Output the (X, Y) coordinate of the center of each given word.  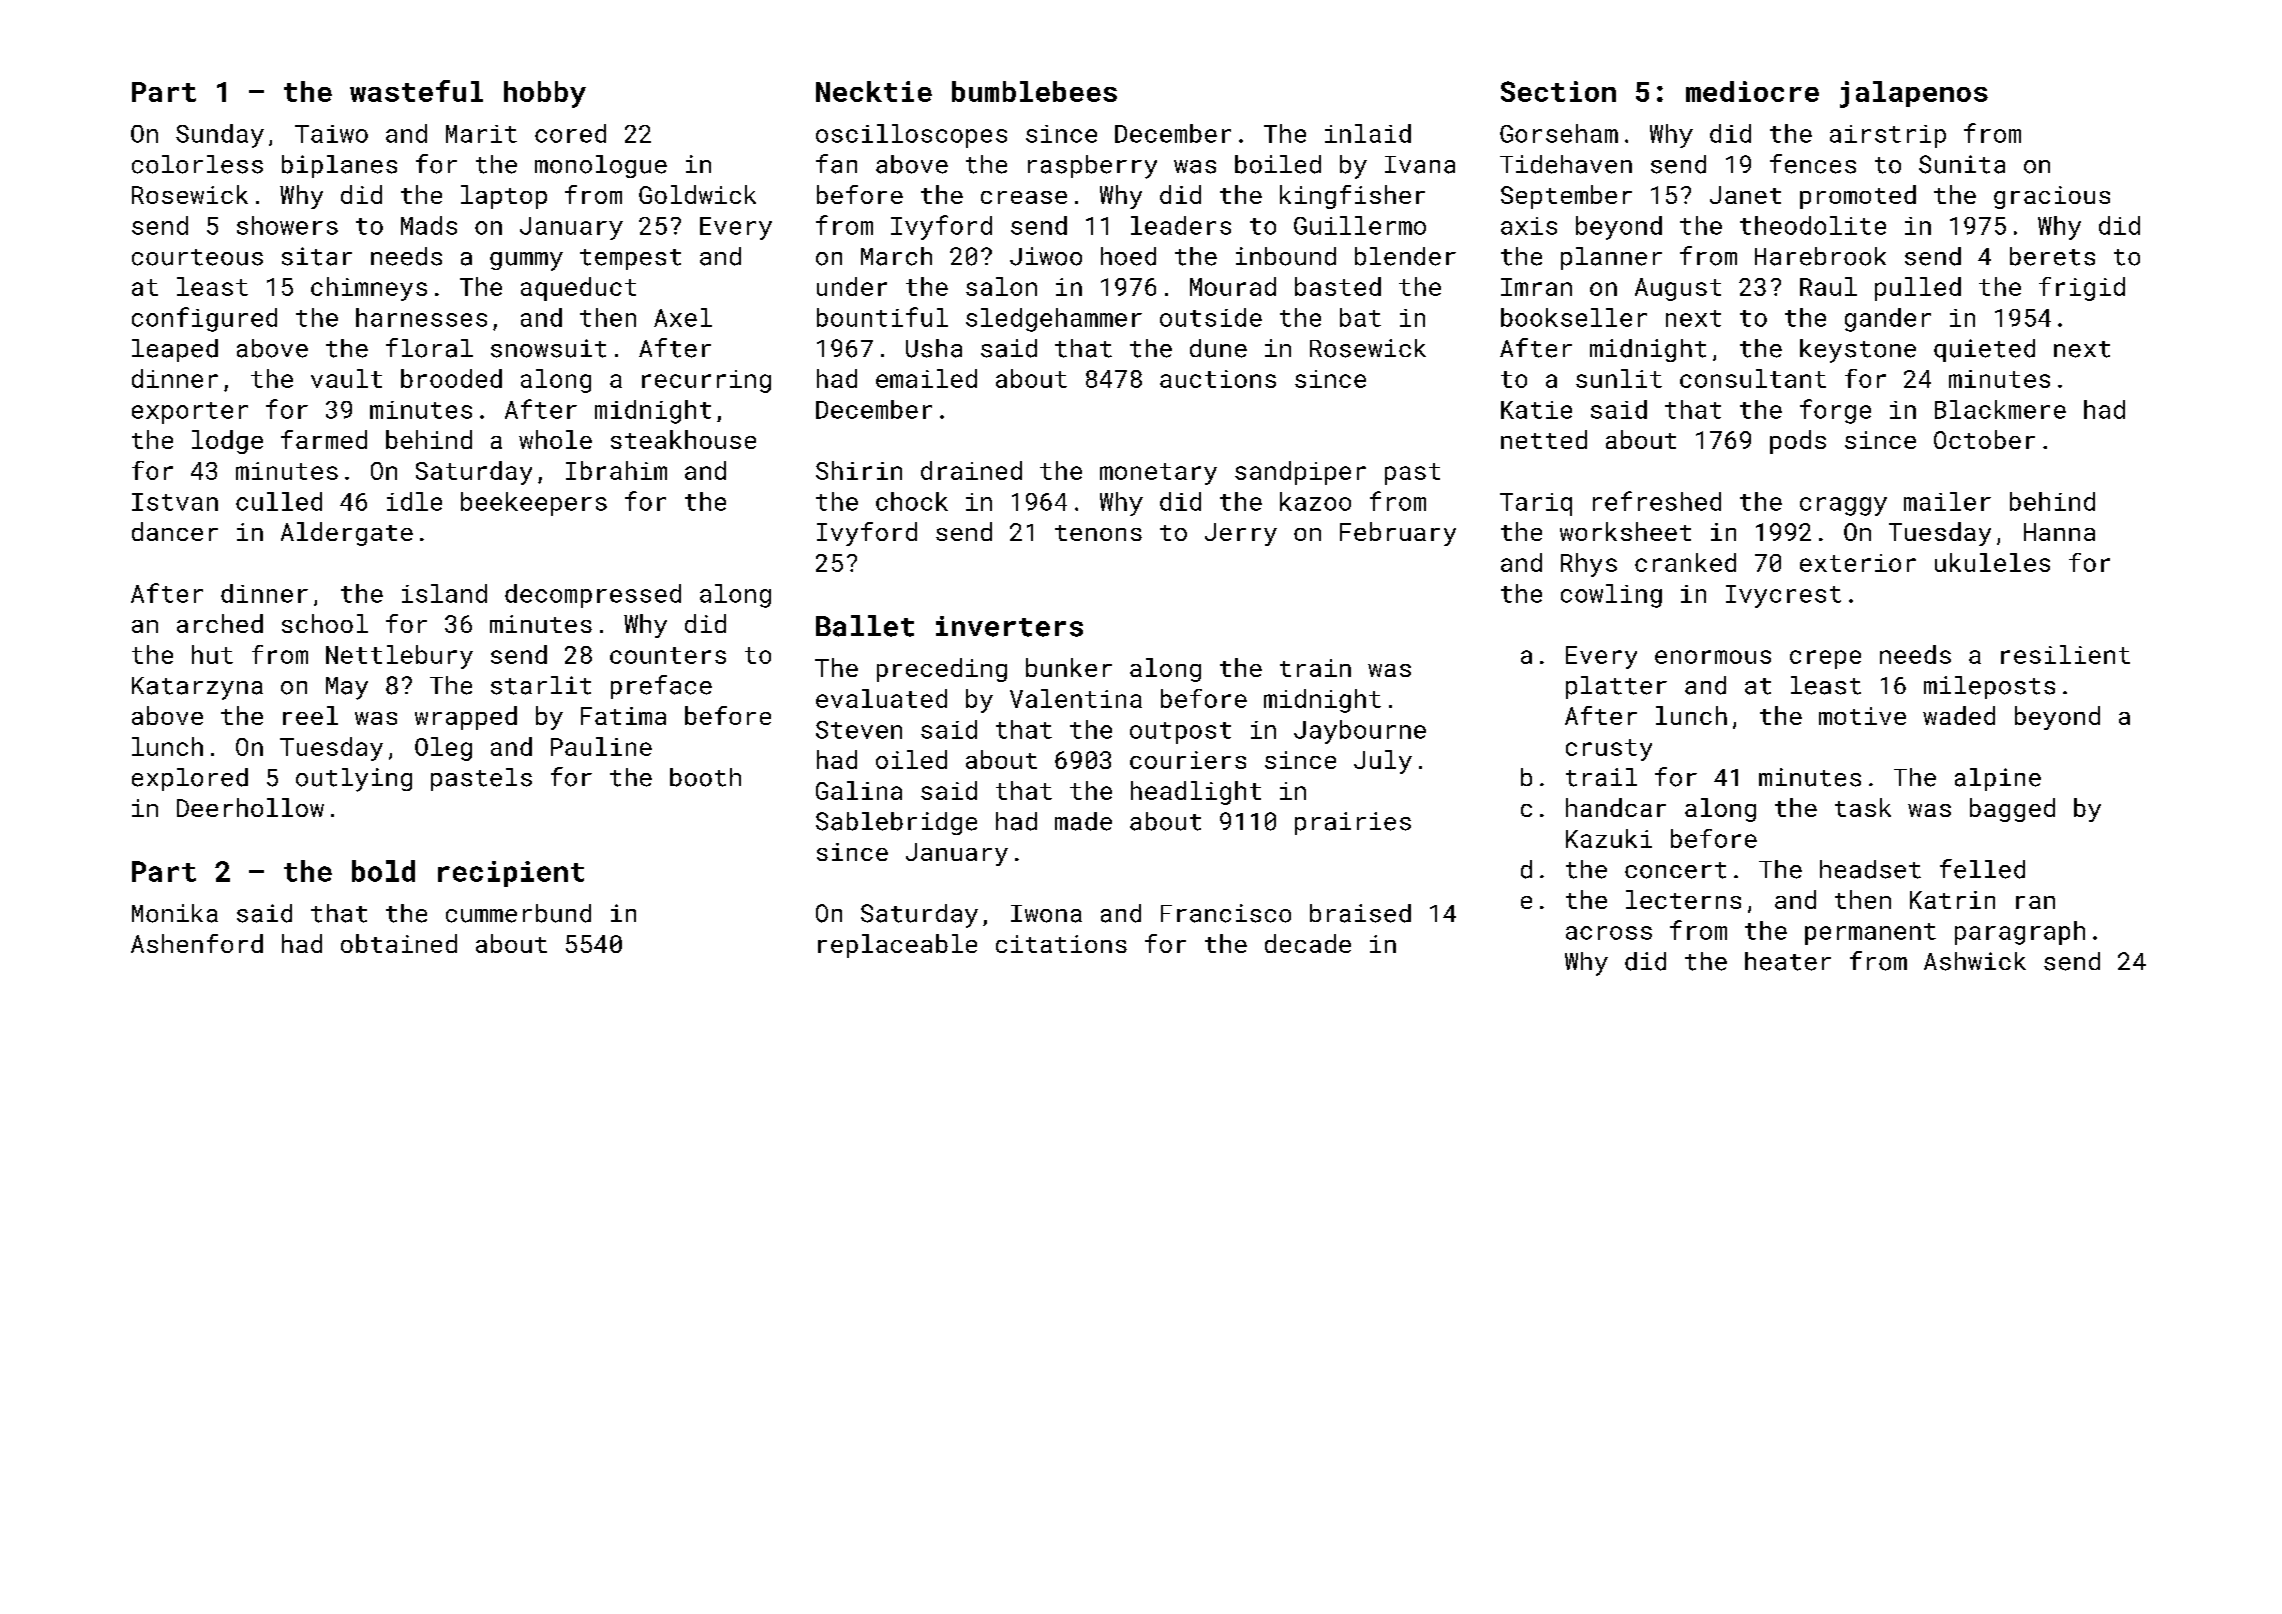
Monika (175, 913)
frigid (2082, 289)
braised (1360, 913)
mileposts (1989, 687)
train (1315, 668)
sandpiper (1300, 473)
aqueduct (578, 289)
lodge (227, 442)
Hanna (2059, 532)
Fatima (623, 716)
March (896, 256)
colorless (197, 164)
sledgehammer (1054, 320)
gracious (2052, 197)
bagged (2012, 810)
